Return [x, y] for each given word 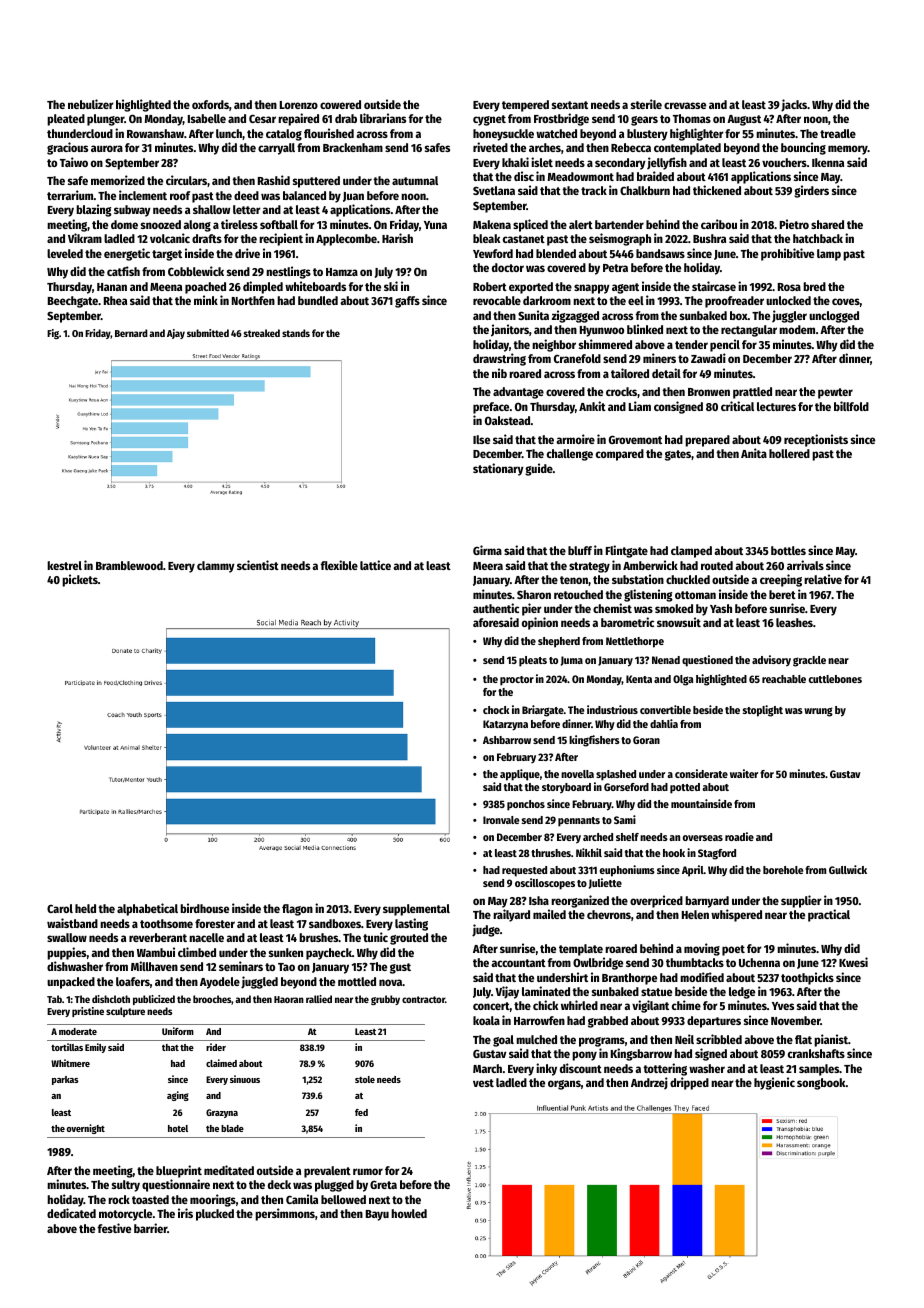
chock [496, 710]
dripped [689, 1083]
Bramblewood [129, 565]
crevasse [685, 105]
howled [409, 1213]
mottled [357, 981]
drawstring [499, 359]
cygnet [489, 120]
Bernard [131, 333]
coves [846, 301]
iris [185, 1213]
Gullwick [848, 869]
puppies [67, 953]
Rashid [274, 180]
